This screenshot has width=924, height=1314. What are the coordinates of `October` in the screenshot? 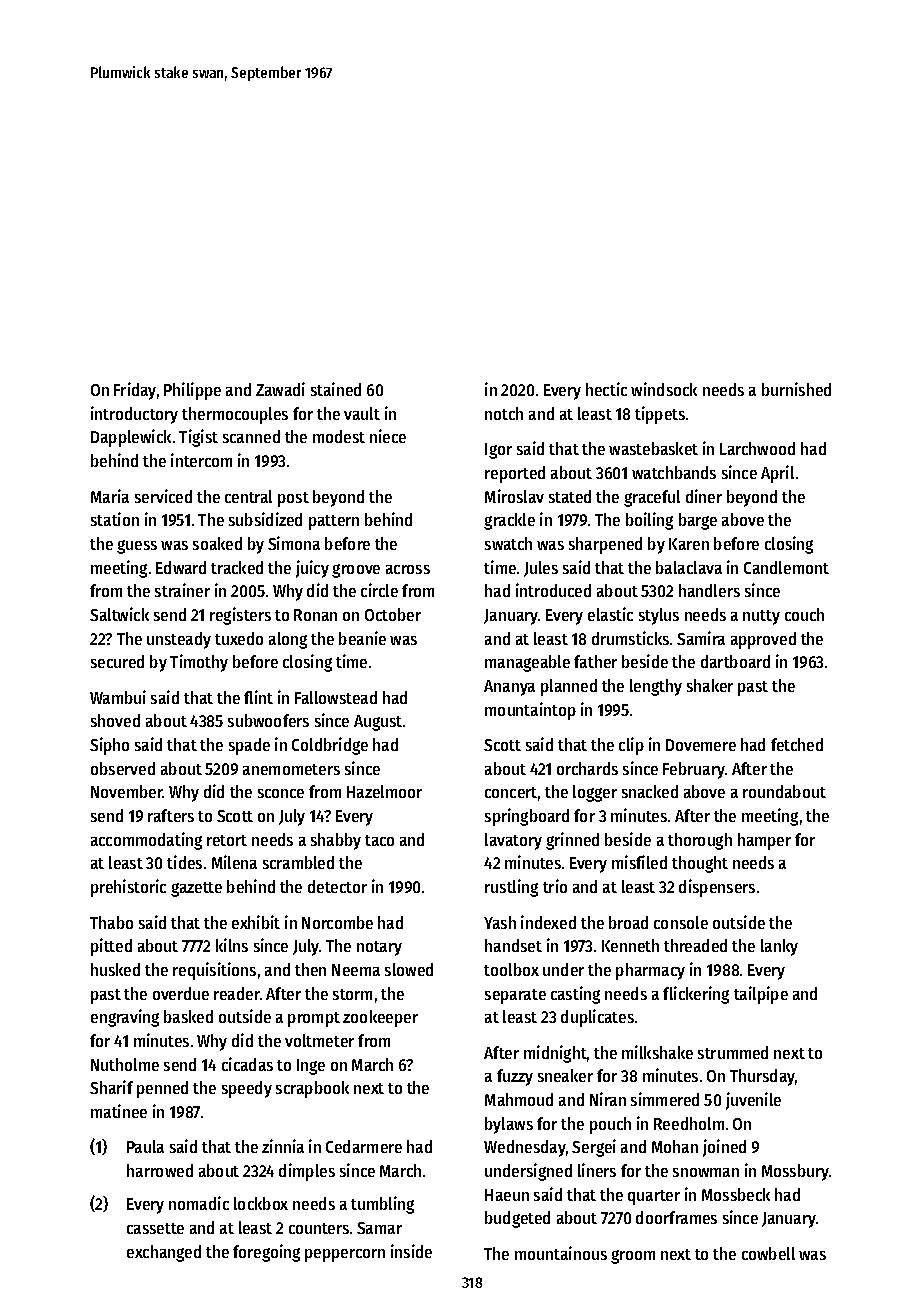 It's located at (393, 614).
